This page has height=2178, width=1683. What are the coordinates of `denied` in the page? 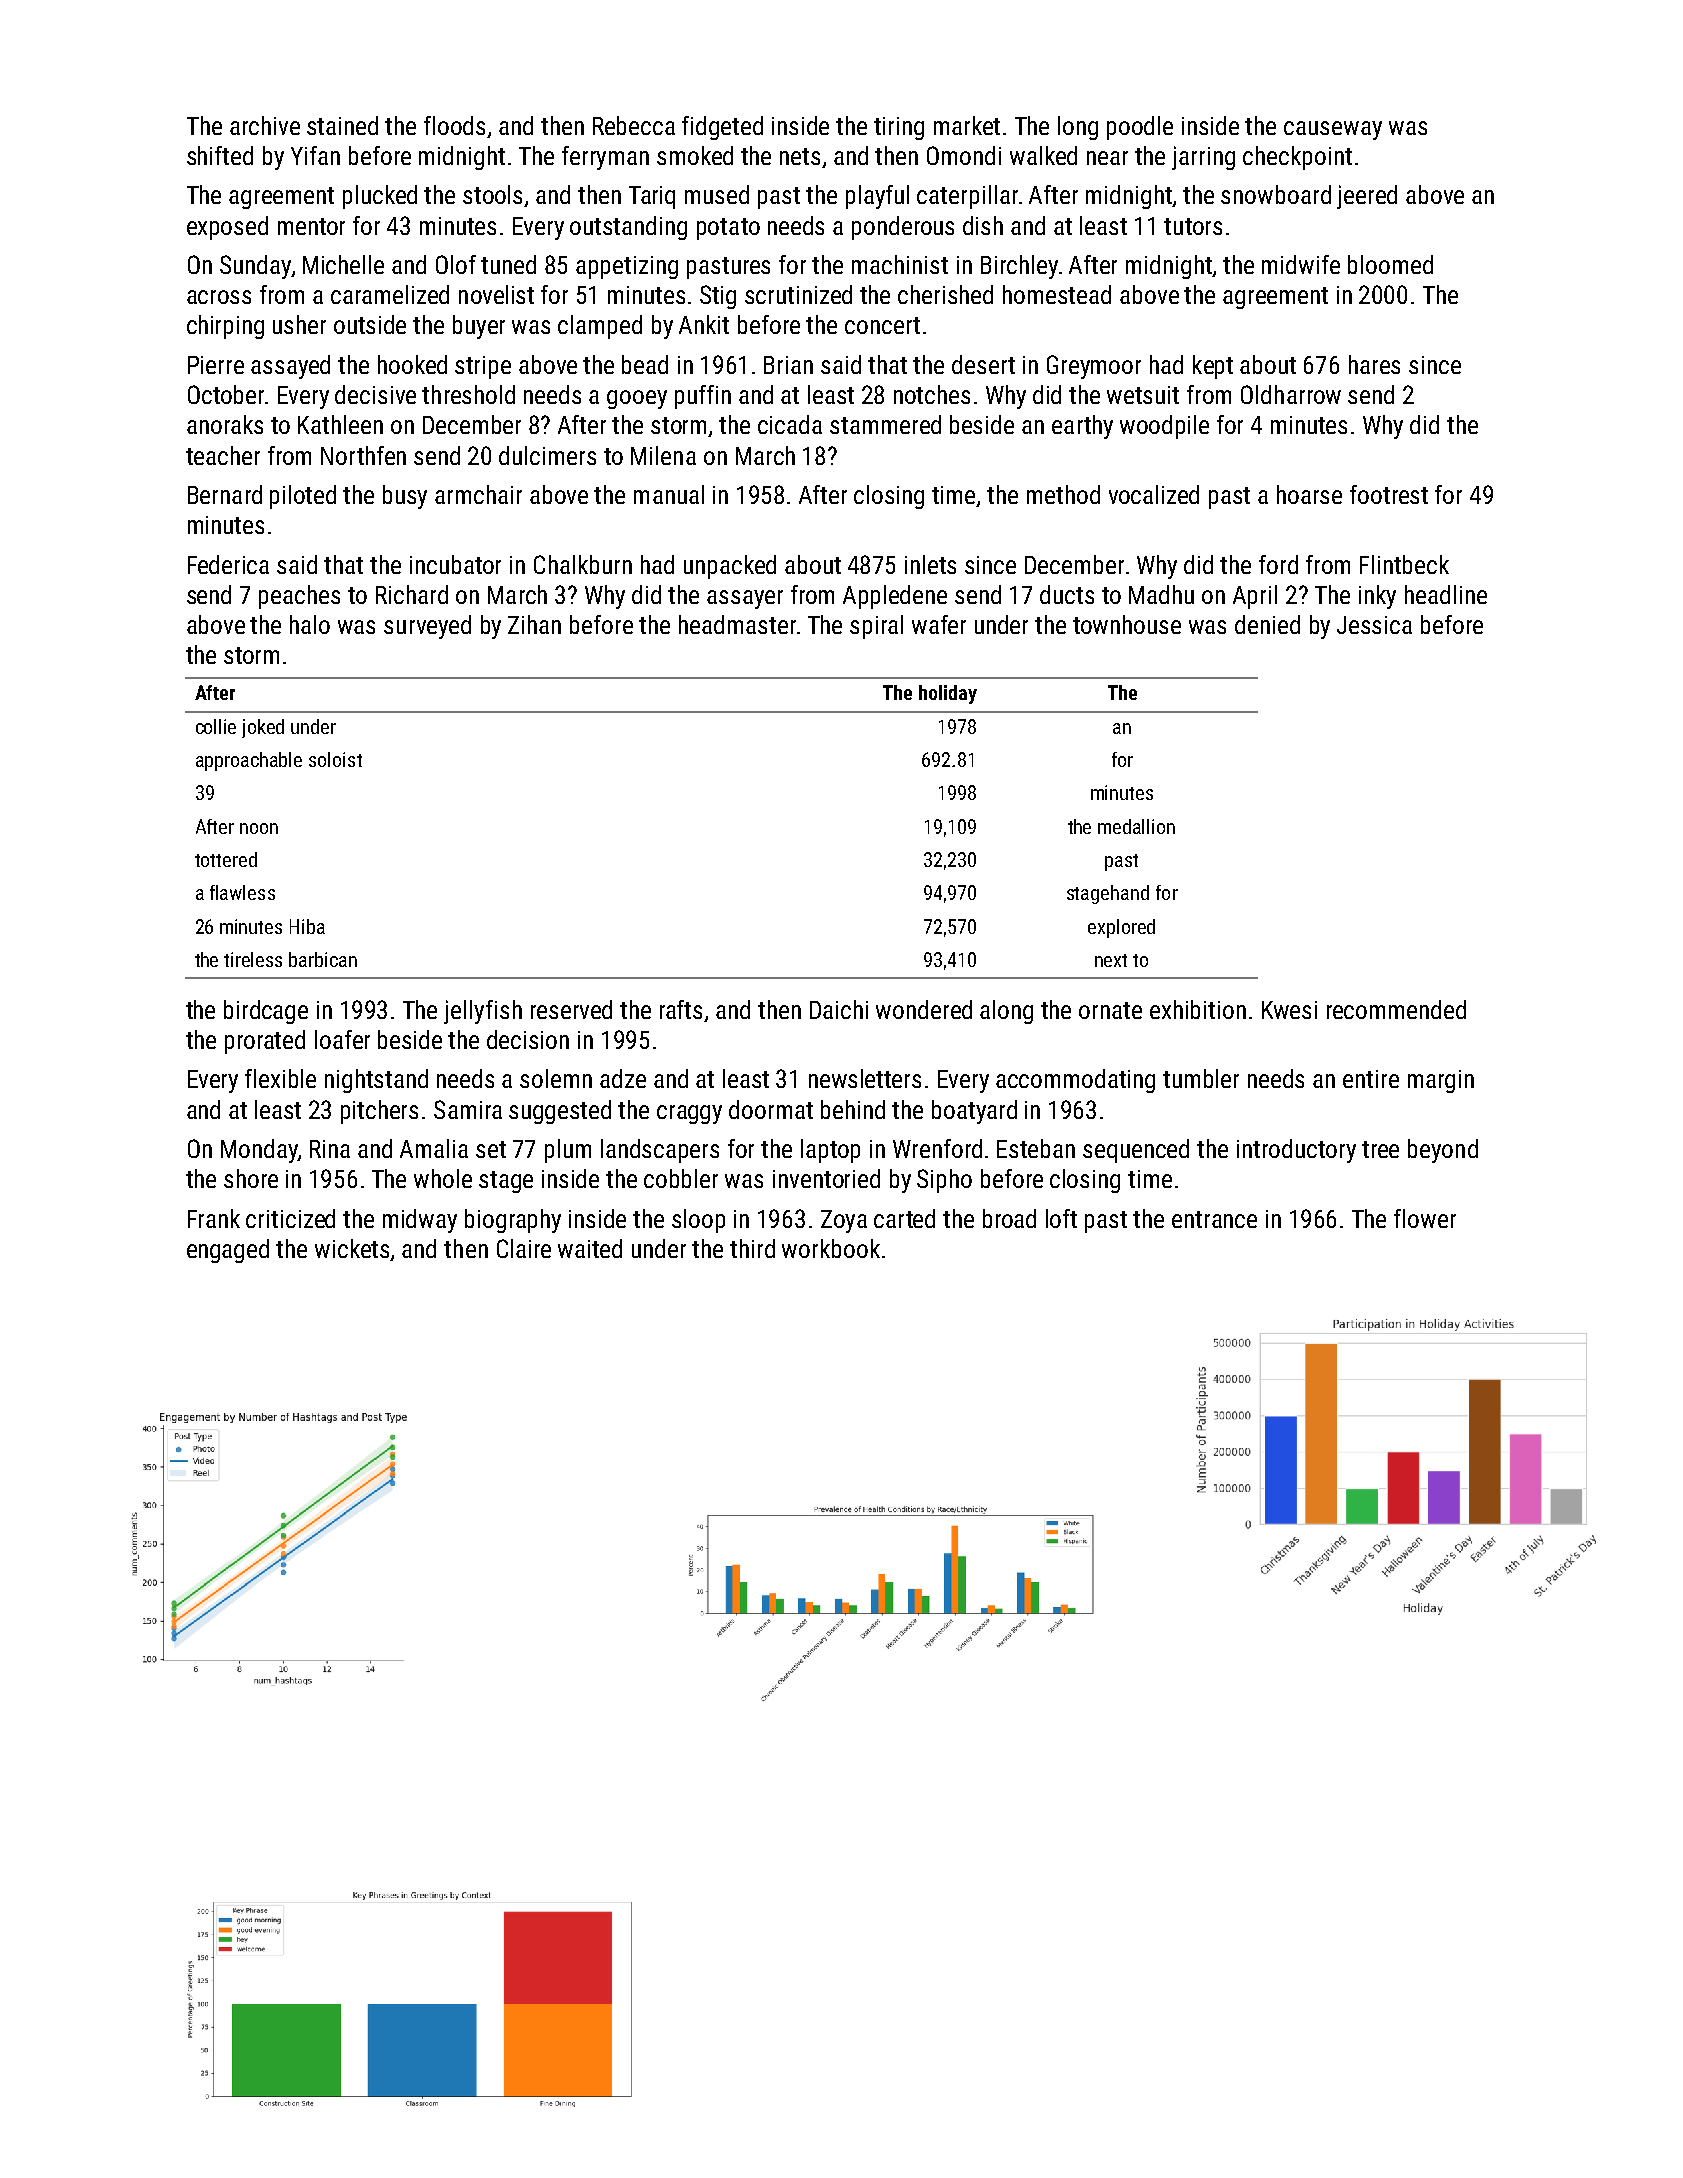 It's located at (1267, 624).
